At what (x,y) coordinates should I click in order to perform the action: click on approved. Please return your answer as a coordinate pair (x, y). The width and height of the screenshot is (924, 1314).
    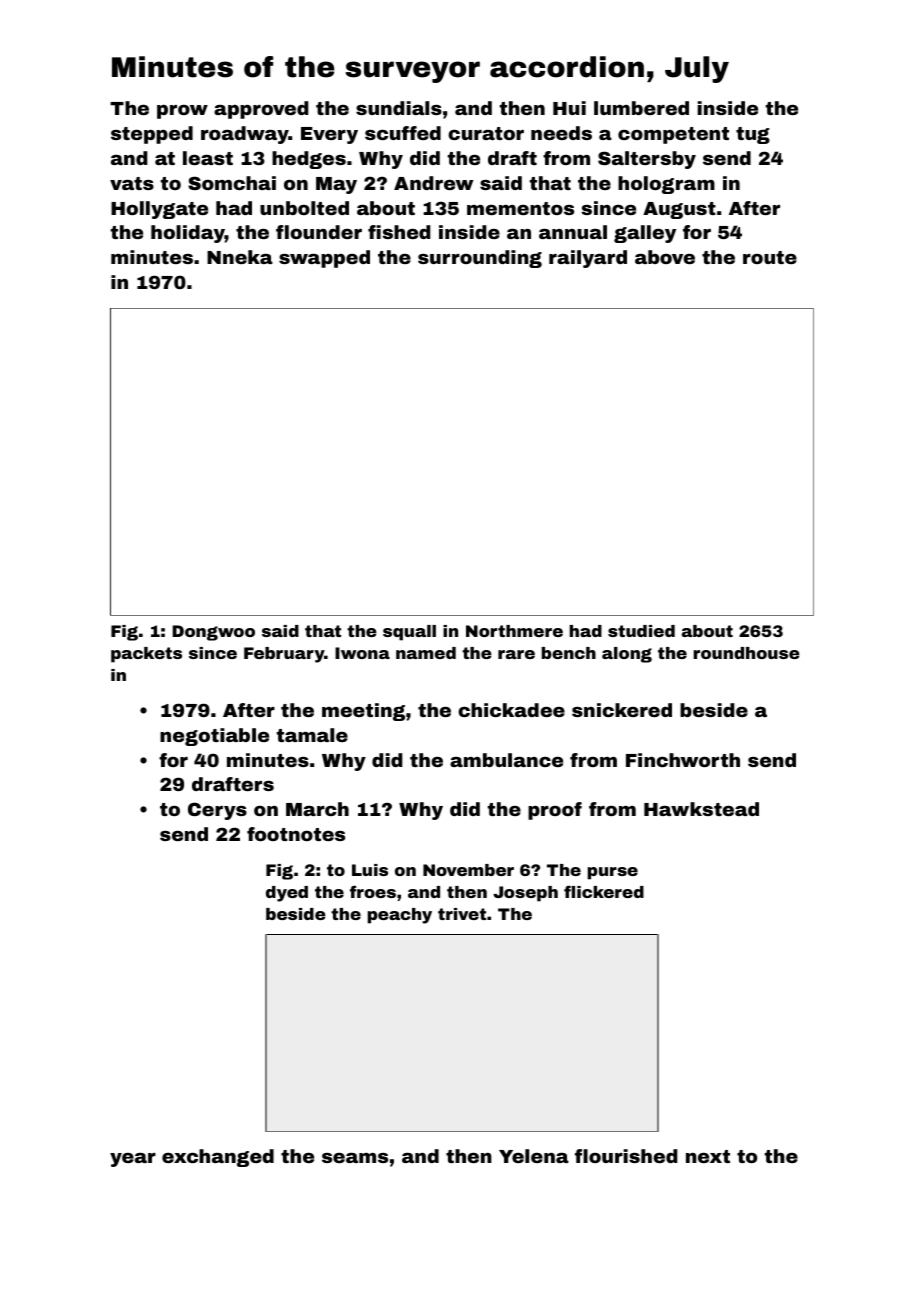
    Looking at the image, I should click on (261, 110).
